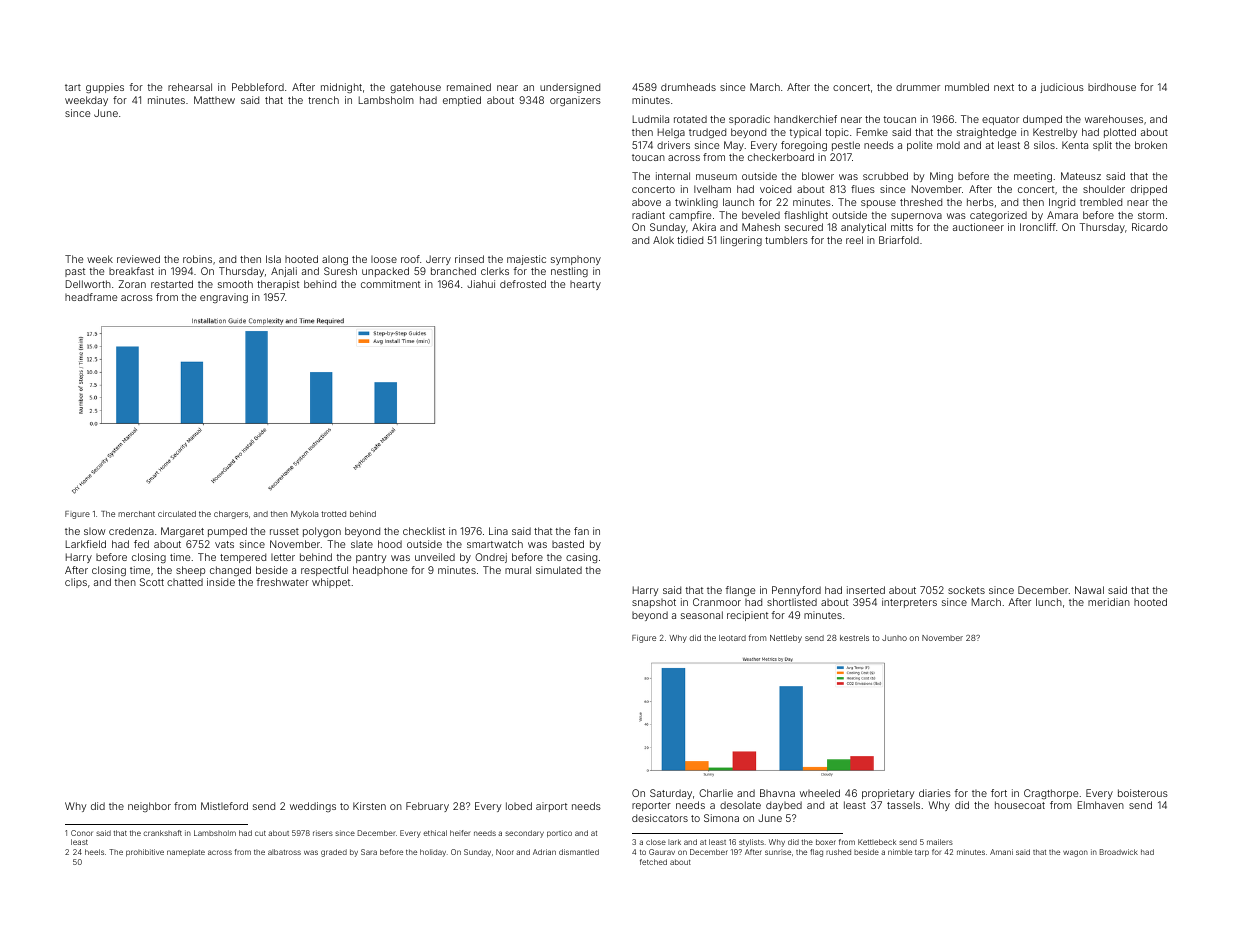 This screenshot has height=952, width=1233. What do you see at coordinates (899, 240) in the screenshot?
I see `Briarfold` at bounding box center [899, 240].
